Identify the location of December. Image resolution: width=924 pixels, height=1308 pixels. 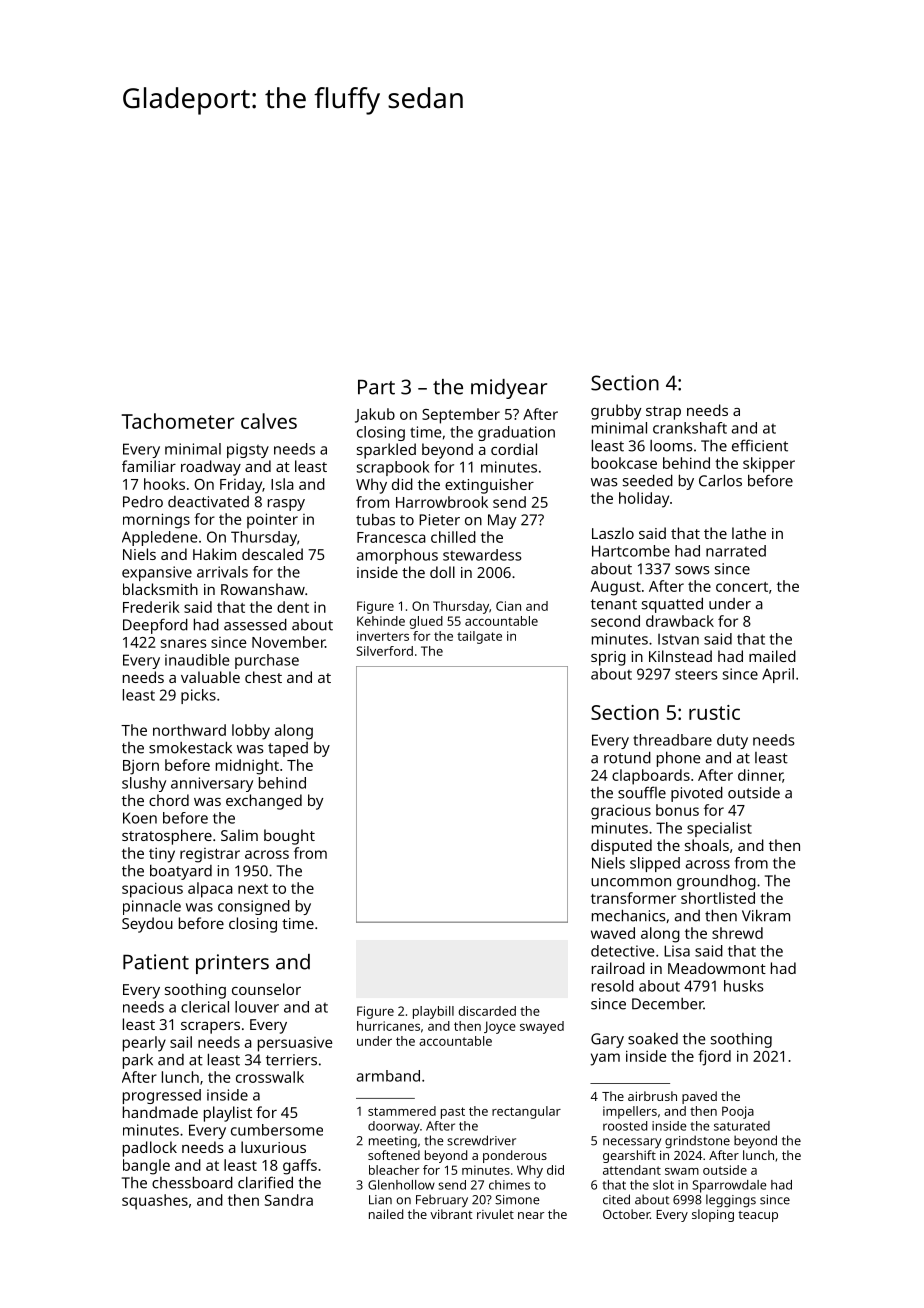
(668, 1004).
